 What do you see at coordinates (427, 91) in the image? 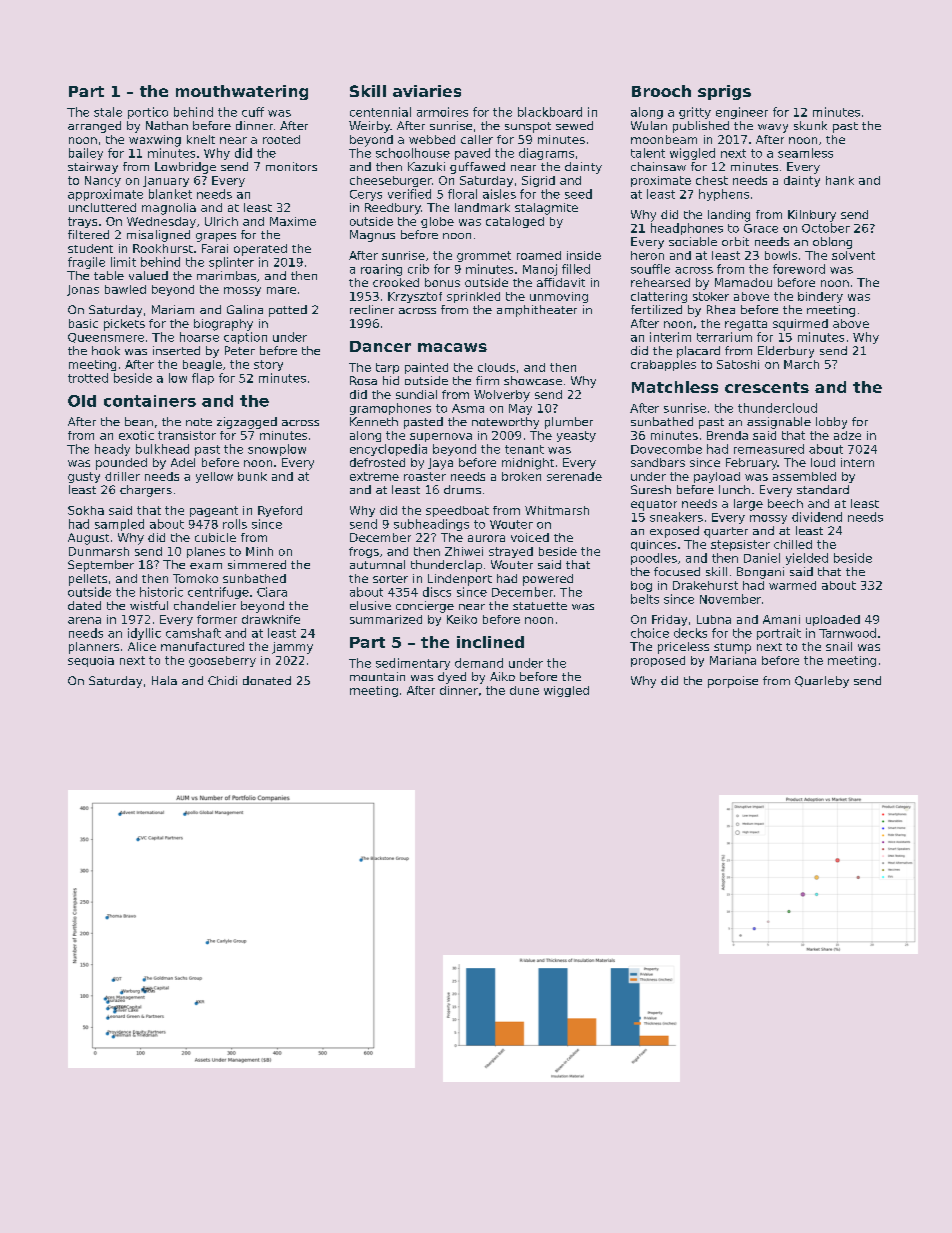
I see `aviaries` at bounding box center [427, 91].
